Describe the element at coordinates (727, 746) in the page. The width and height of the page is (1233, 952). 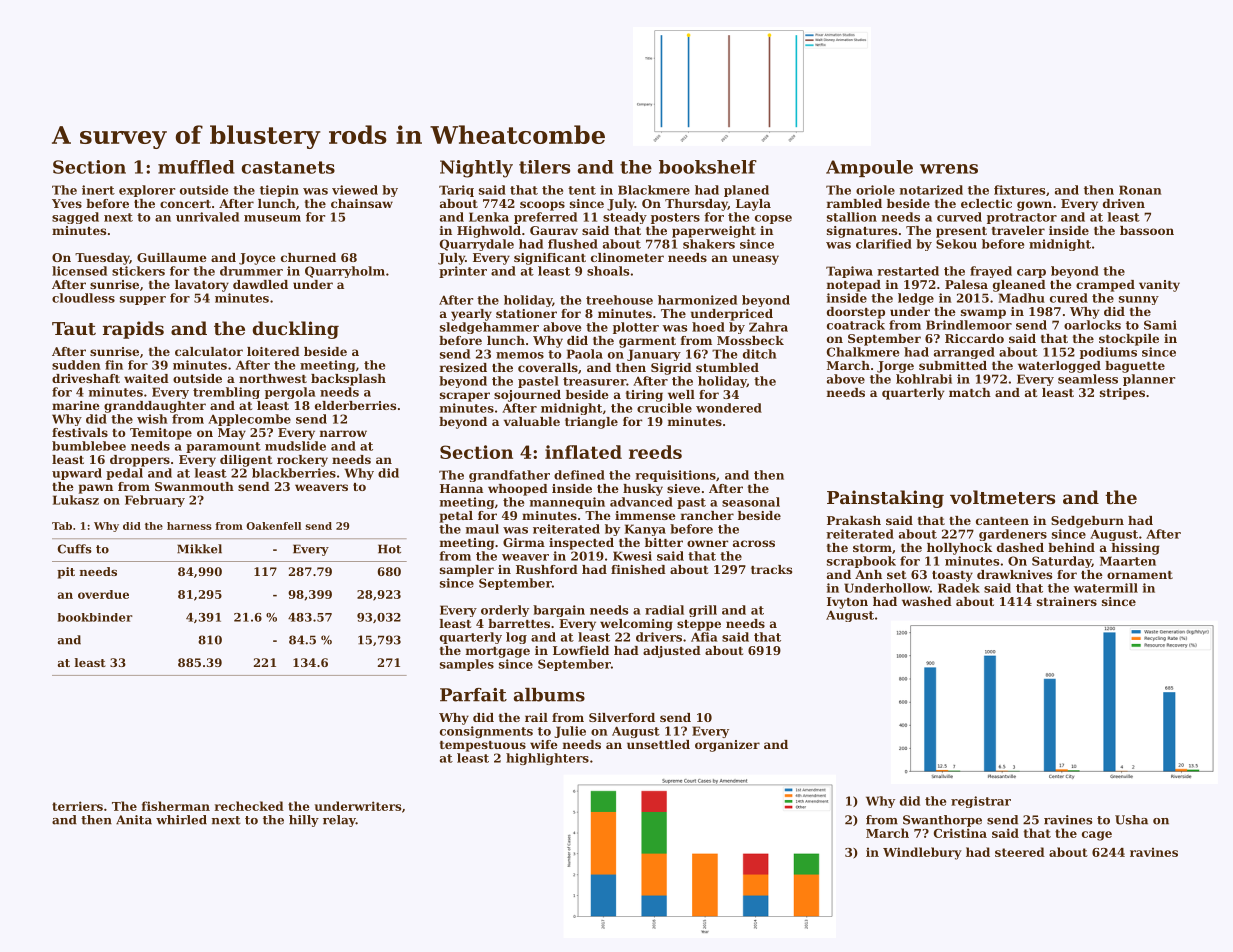
I see `organizer` at that location.
